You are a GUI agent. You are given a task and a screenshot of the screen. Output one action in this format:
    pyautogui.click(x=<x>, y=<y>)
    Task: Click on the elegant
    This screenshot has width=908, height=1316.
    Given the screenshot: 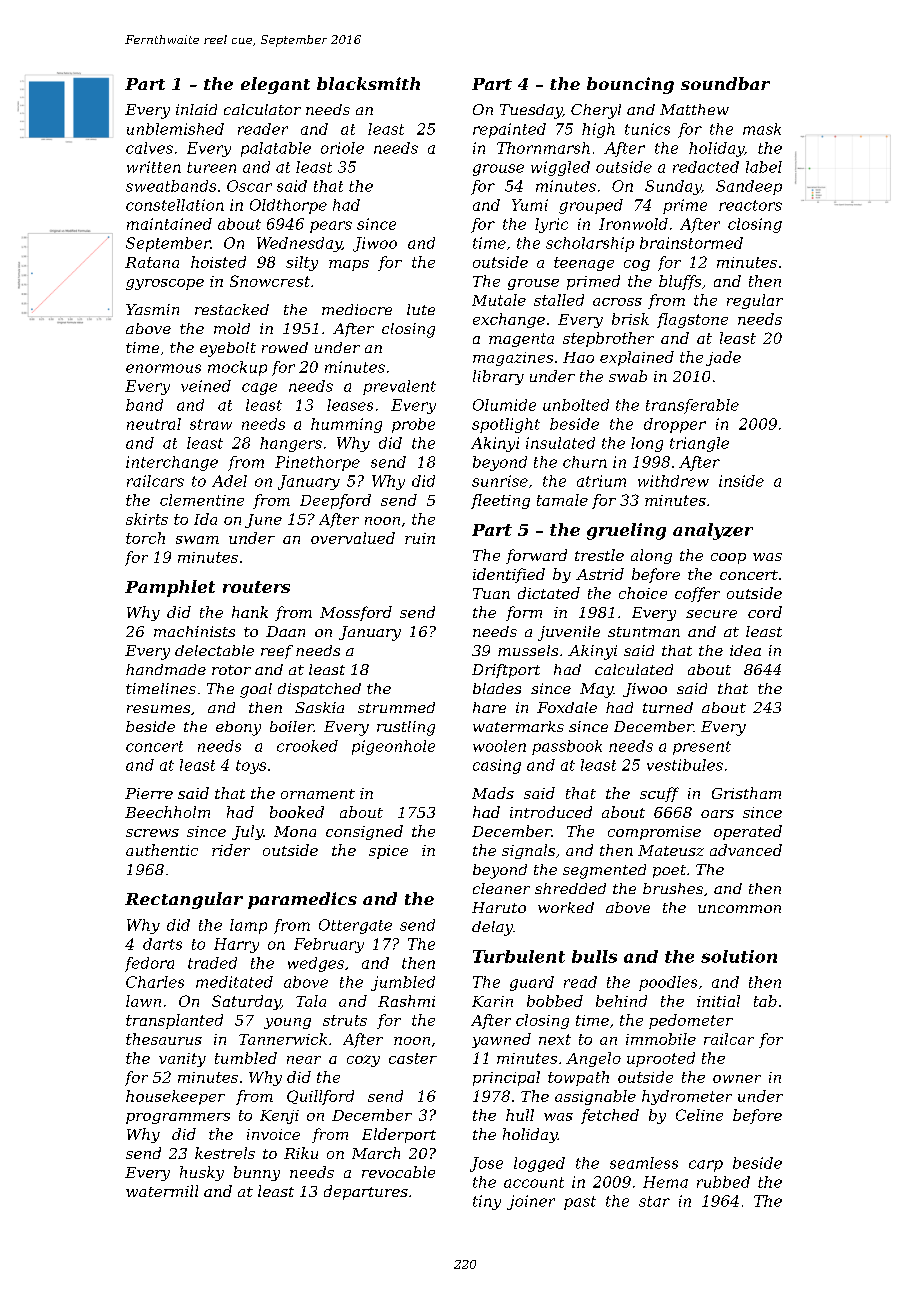 What is the action you would take?
    pyautogui.click(x=275, y=85)
